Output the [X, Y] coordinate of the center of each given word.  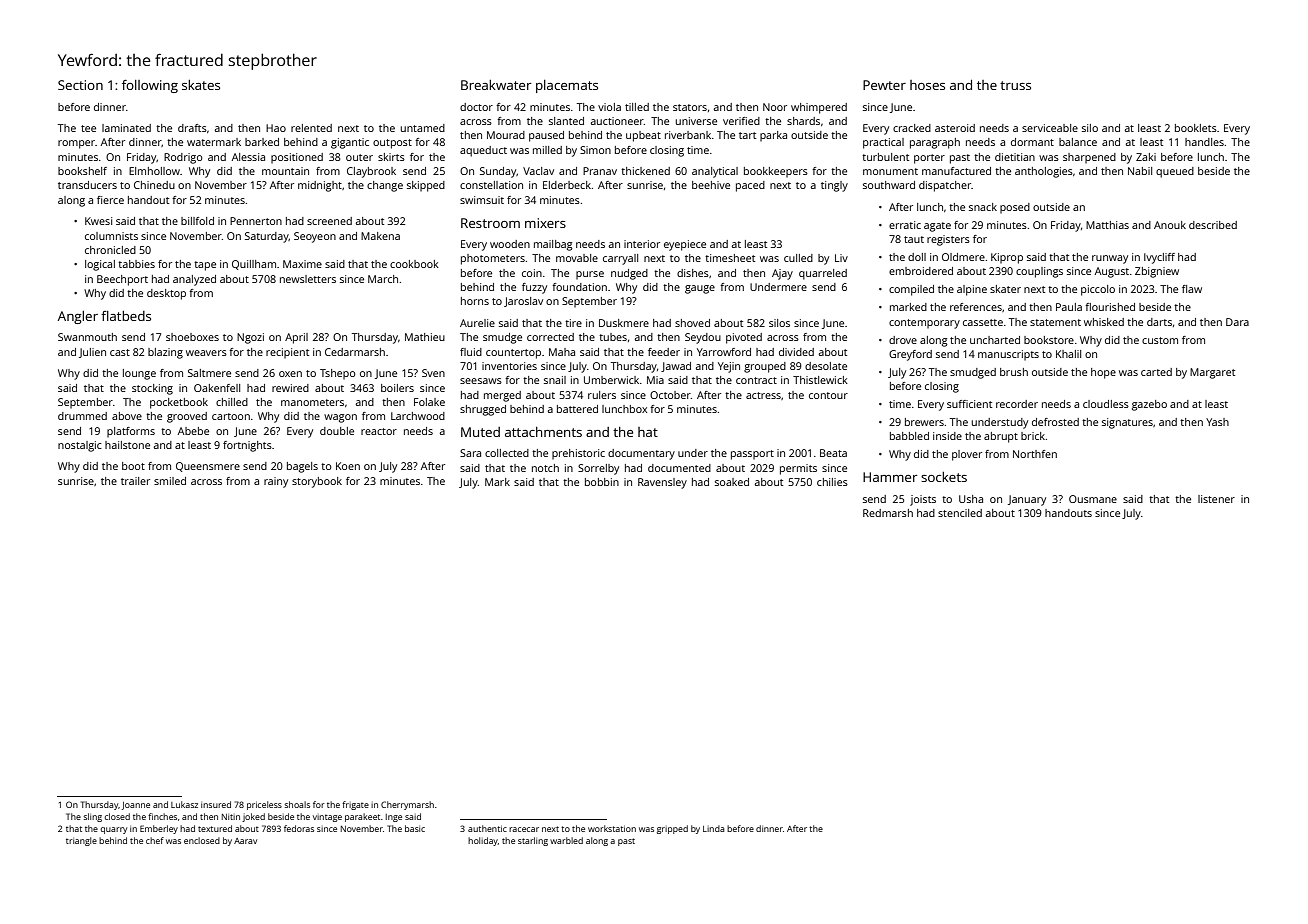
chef [155, 840]
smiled [170, 481]
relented [311, 128]
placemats [567, 86]
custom [1160, 340]
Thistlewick [820, 380]
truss [1015, 85]
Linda [713, 828]
